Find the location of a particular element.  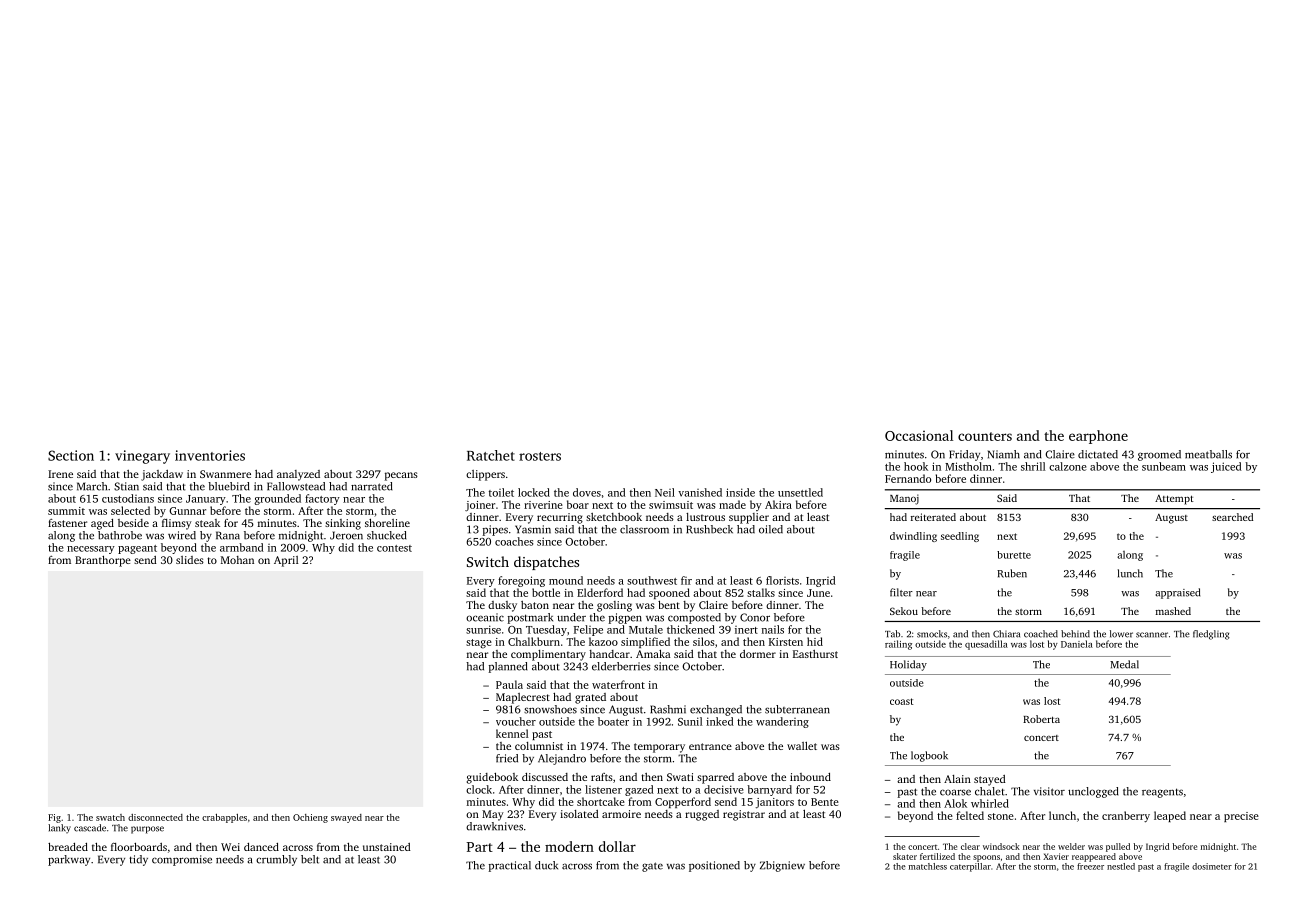

belt is located at coordinates (310, 859).
